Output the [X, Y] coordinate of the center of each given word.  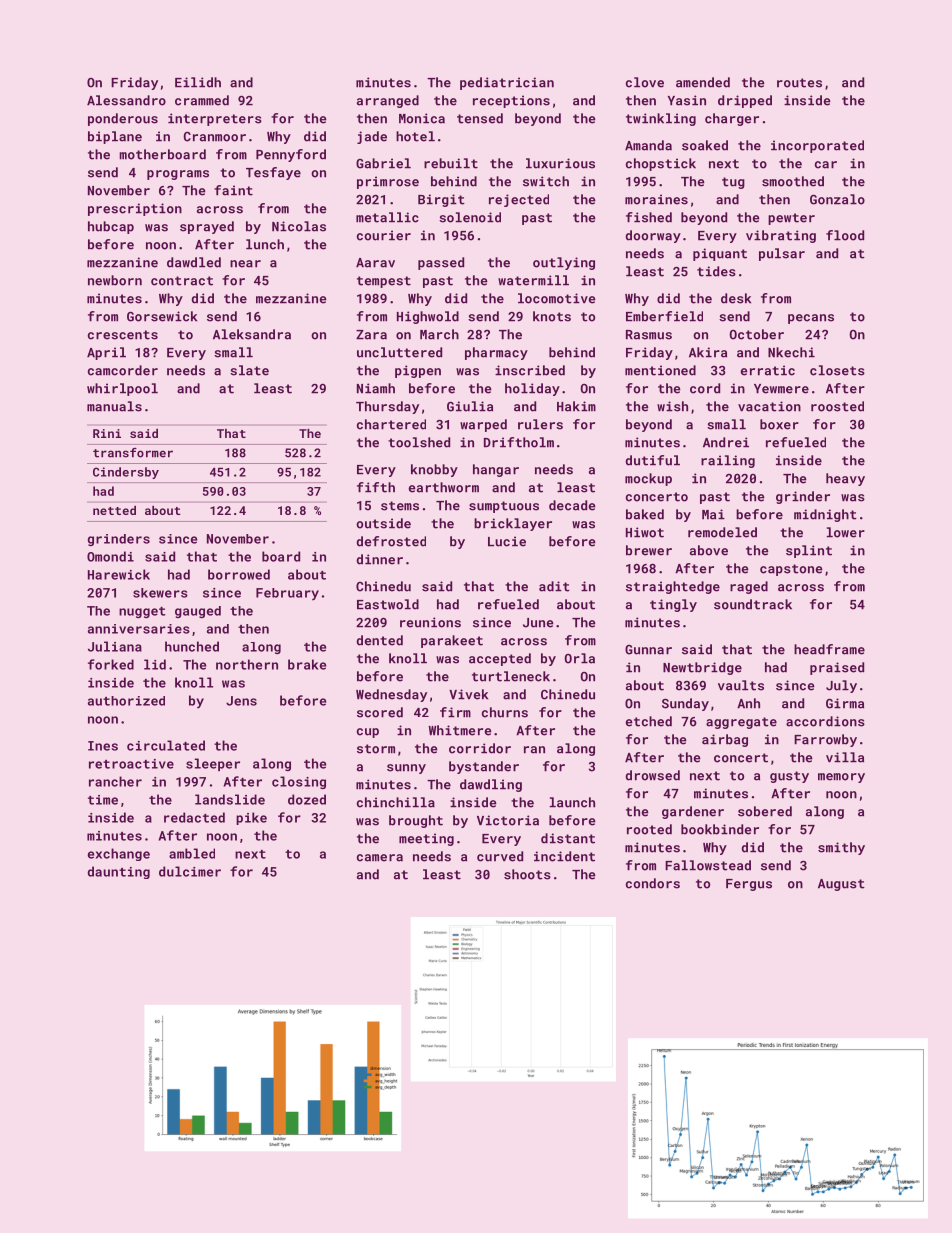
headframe [829, 649]
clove [645, 82]
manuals [114, 406]
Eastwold [388, 604]
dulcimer [190, 871]
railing [728, 461]
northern [247, 664]
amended [703, 82]
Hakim [576, 406]
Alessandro [126, 100]
